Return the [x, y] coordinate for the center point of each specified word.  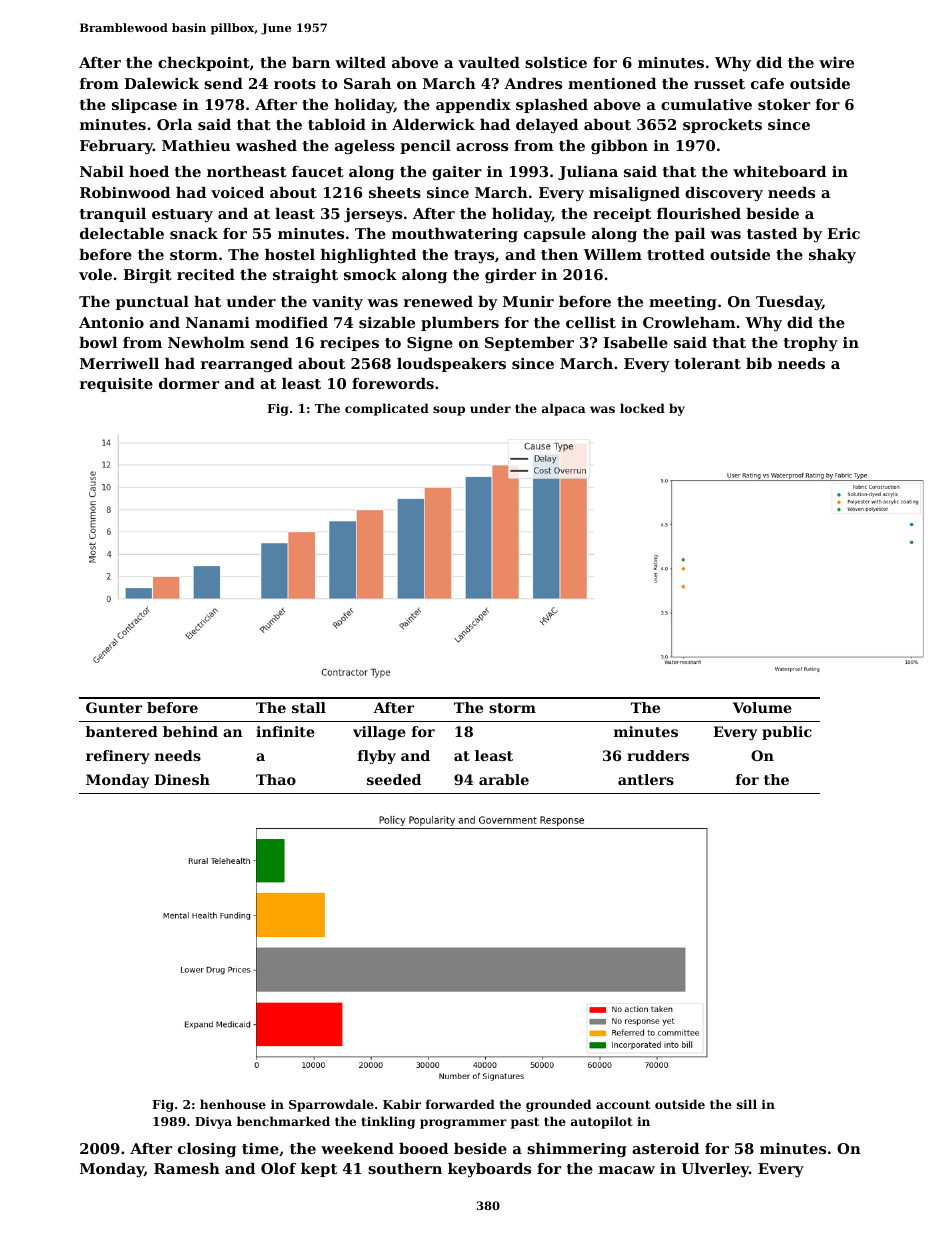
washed [266, 145]
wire [836, 62]
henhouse [233, 1104]
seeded [394, 779]
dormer [189, 383]
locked [642, 408]
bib [759, 363]
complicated [387, 409]
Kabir [402, 1104]
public [787, 733]
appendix [473, 106]
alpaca [564, 409]
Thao [276, 779]
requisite [116, 385]
